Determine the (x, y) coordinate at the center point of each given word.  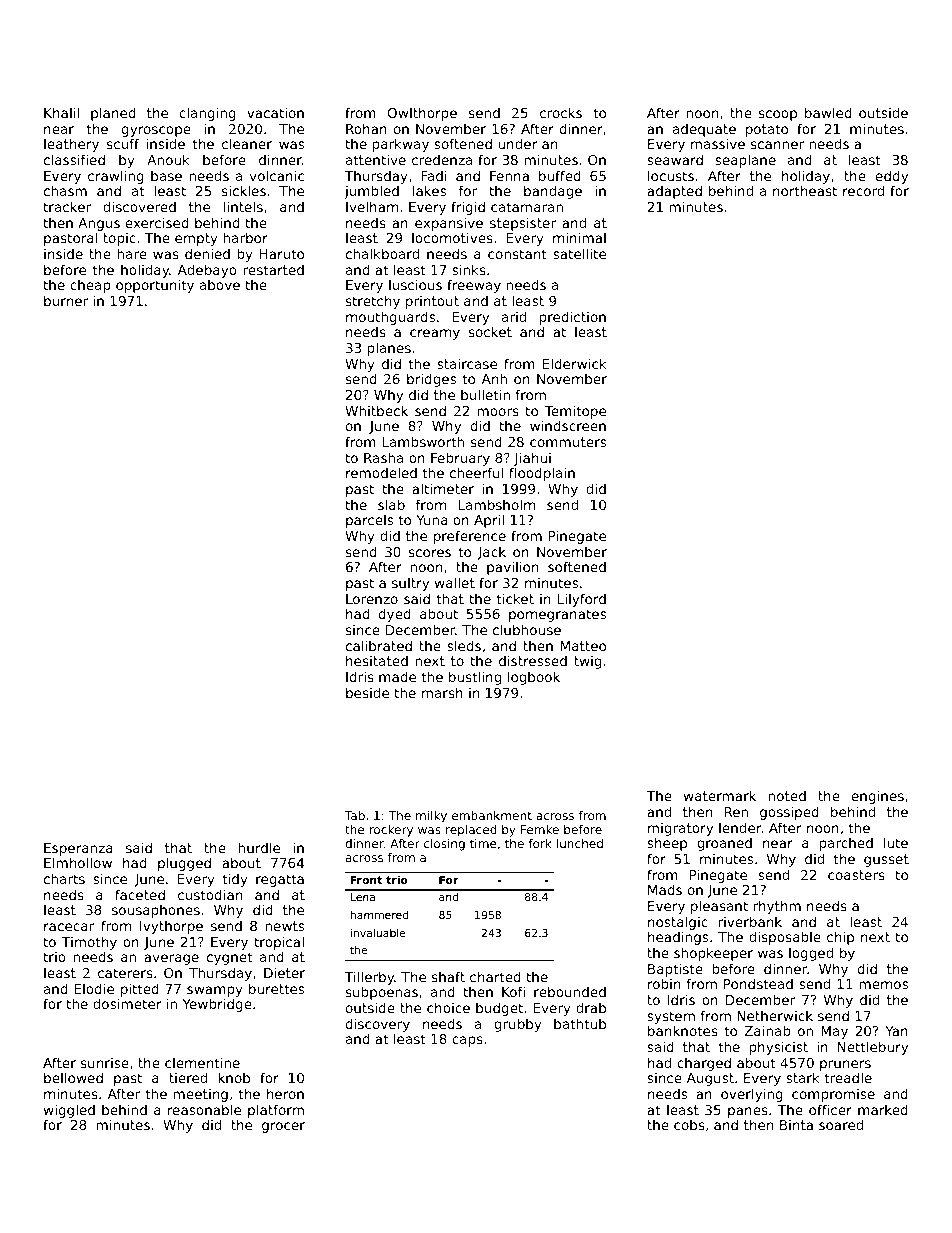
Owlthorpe (422, 114)
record (863, 190)
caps (467, 1041)
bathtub (580, 1023)
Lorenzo (372, 599)
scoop (778, 115)
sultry (410, 584)
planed (113, 114)
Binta (796, 1124)
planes (389, 349)
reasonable (204, 1109)
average (171, 959)
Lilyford (582, 600)
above (220, 284)
